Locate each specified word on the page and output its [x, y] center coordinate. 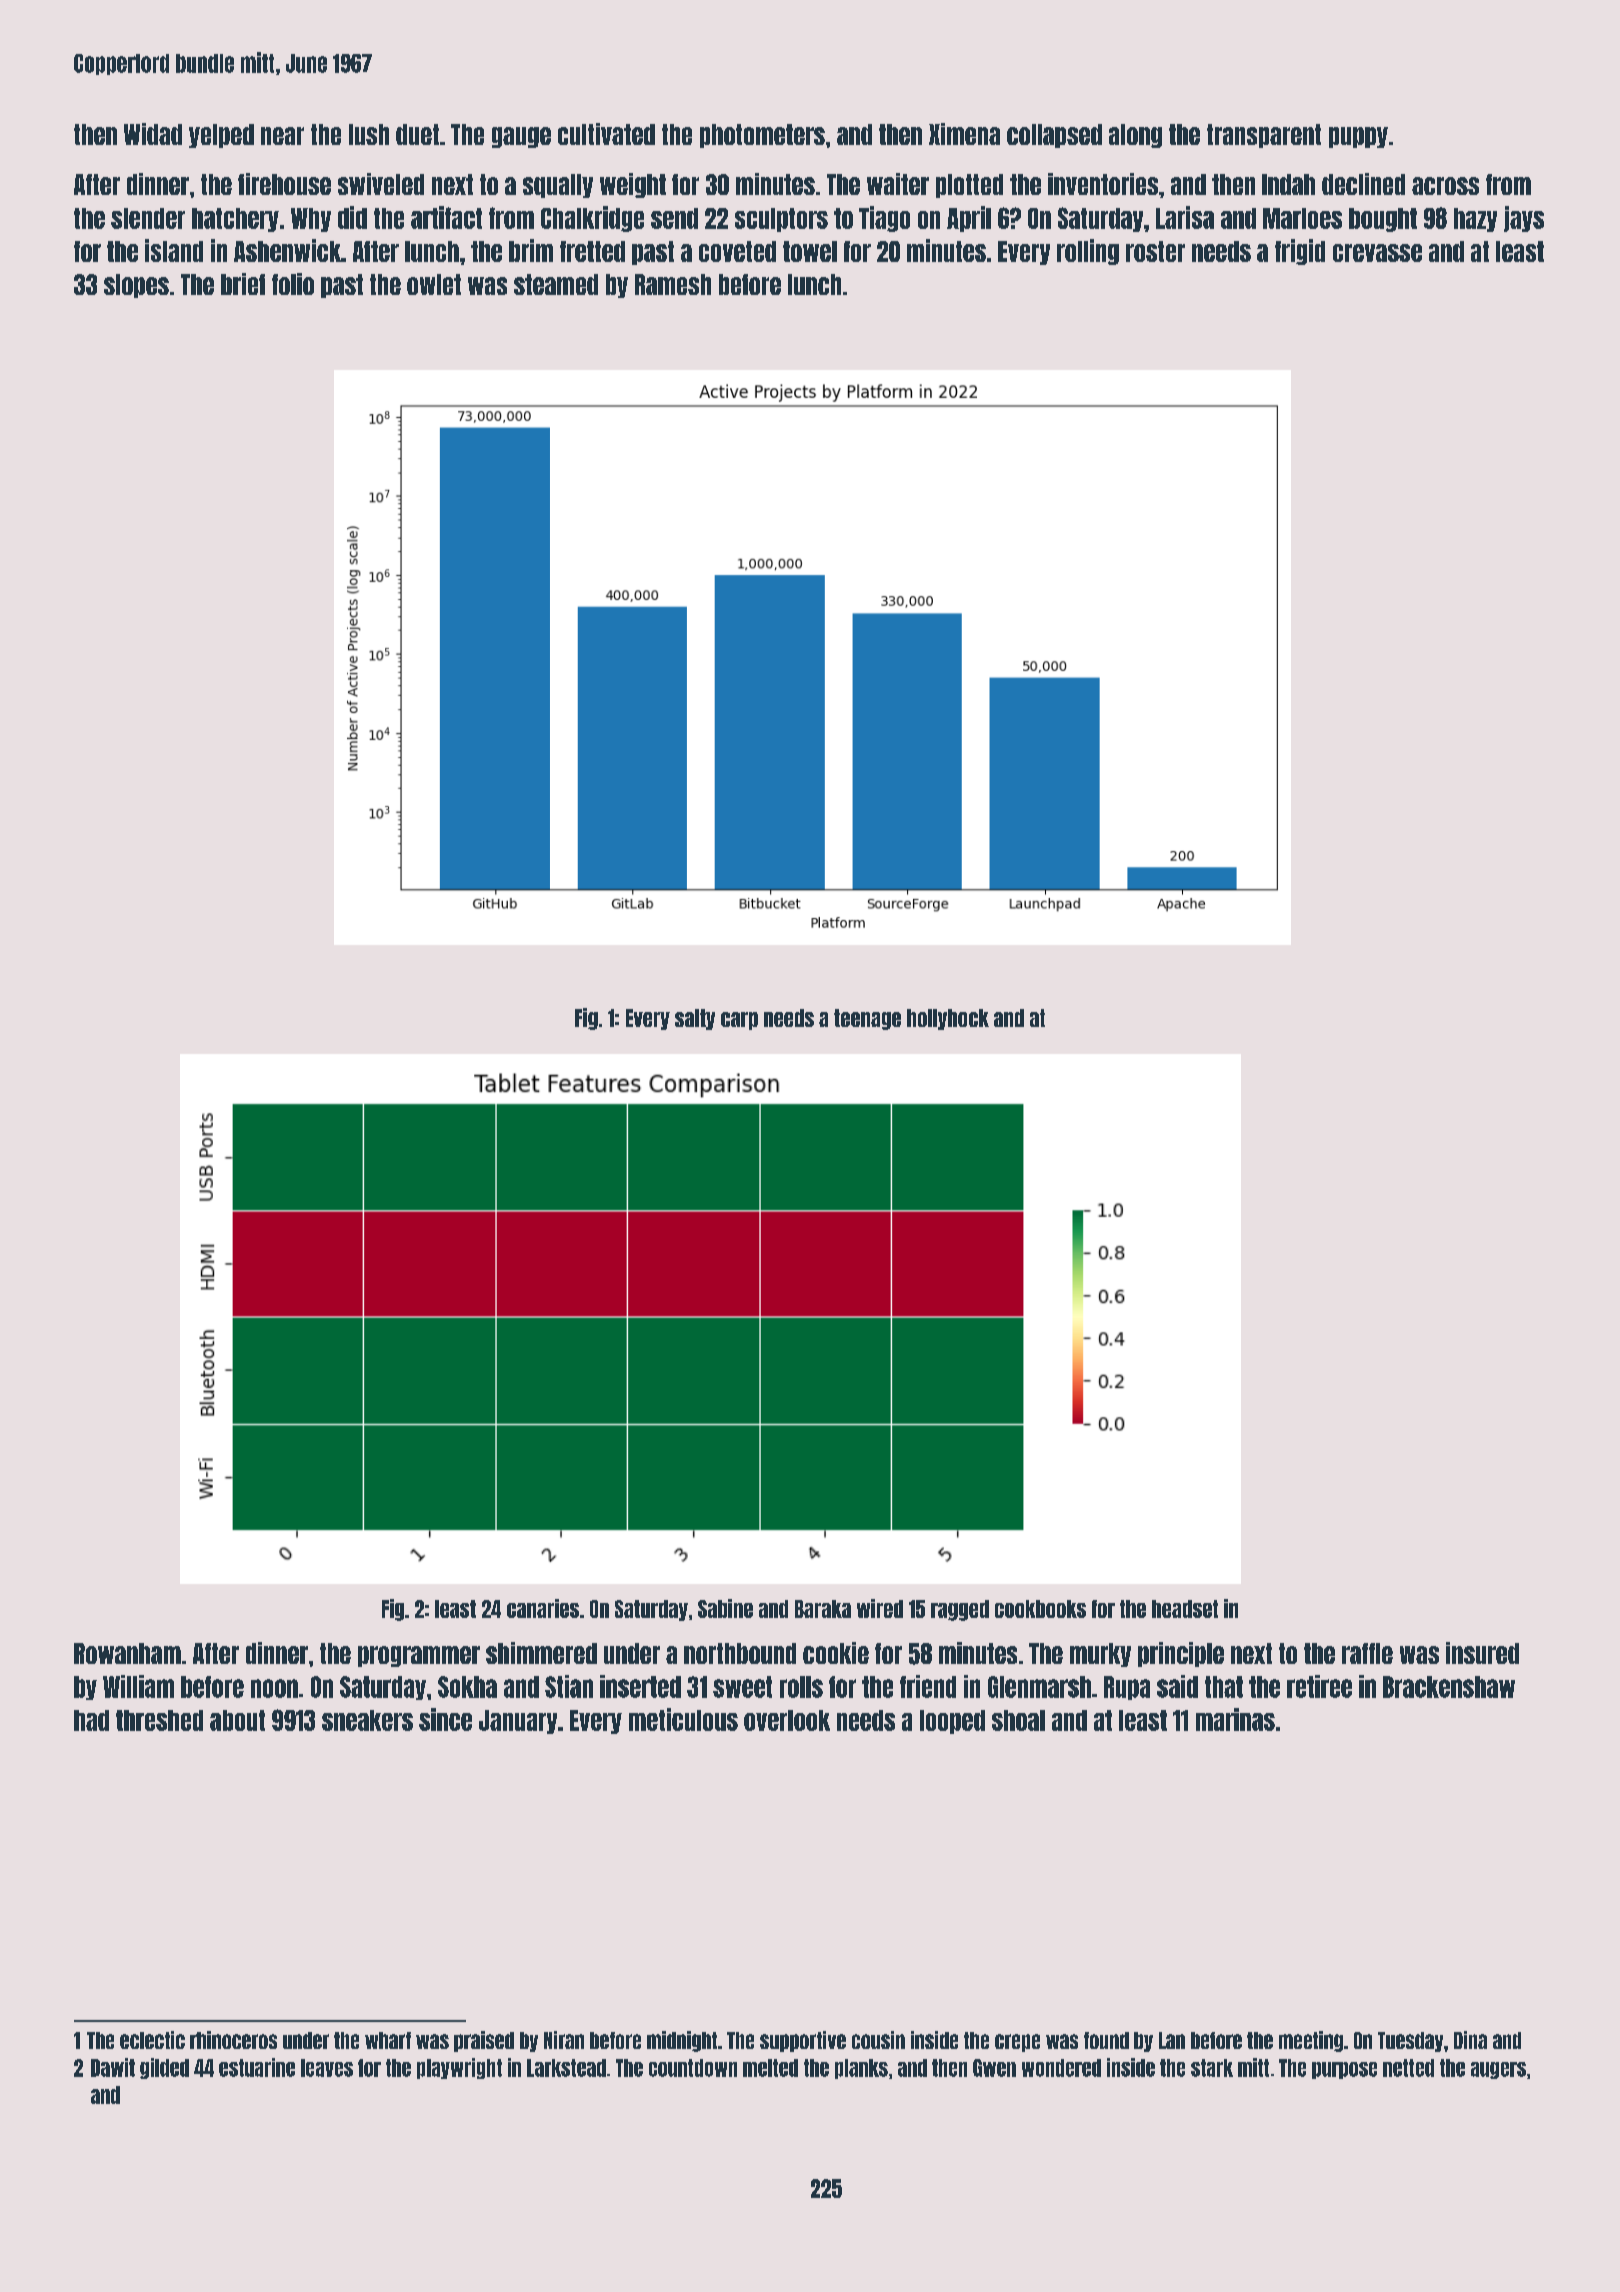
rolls [801, 1687]
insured [1482, 1653]
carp [739, 1021]
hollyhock [948, 1019]
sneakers [367, 1720]
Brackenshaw [1449, 1687]
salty [695, 1019]
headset [1185, 1609]
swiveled [381, 184]
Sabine [725, 1608]
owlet [434, 284]
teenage [867, 1019]
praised [484, 2041]
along [1135, 136]
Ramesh [673, 284]
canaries [543, 1608]
